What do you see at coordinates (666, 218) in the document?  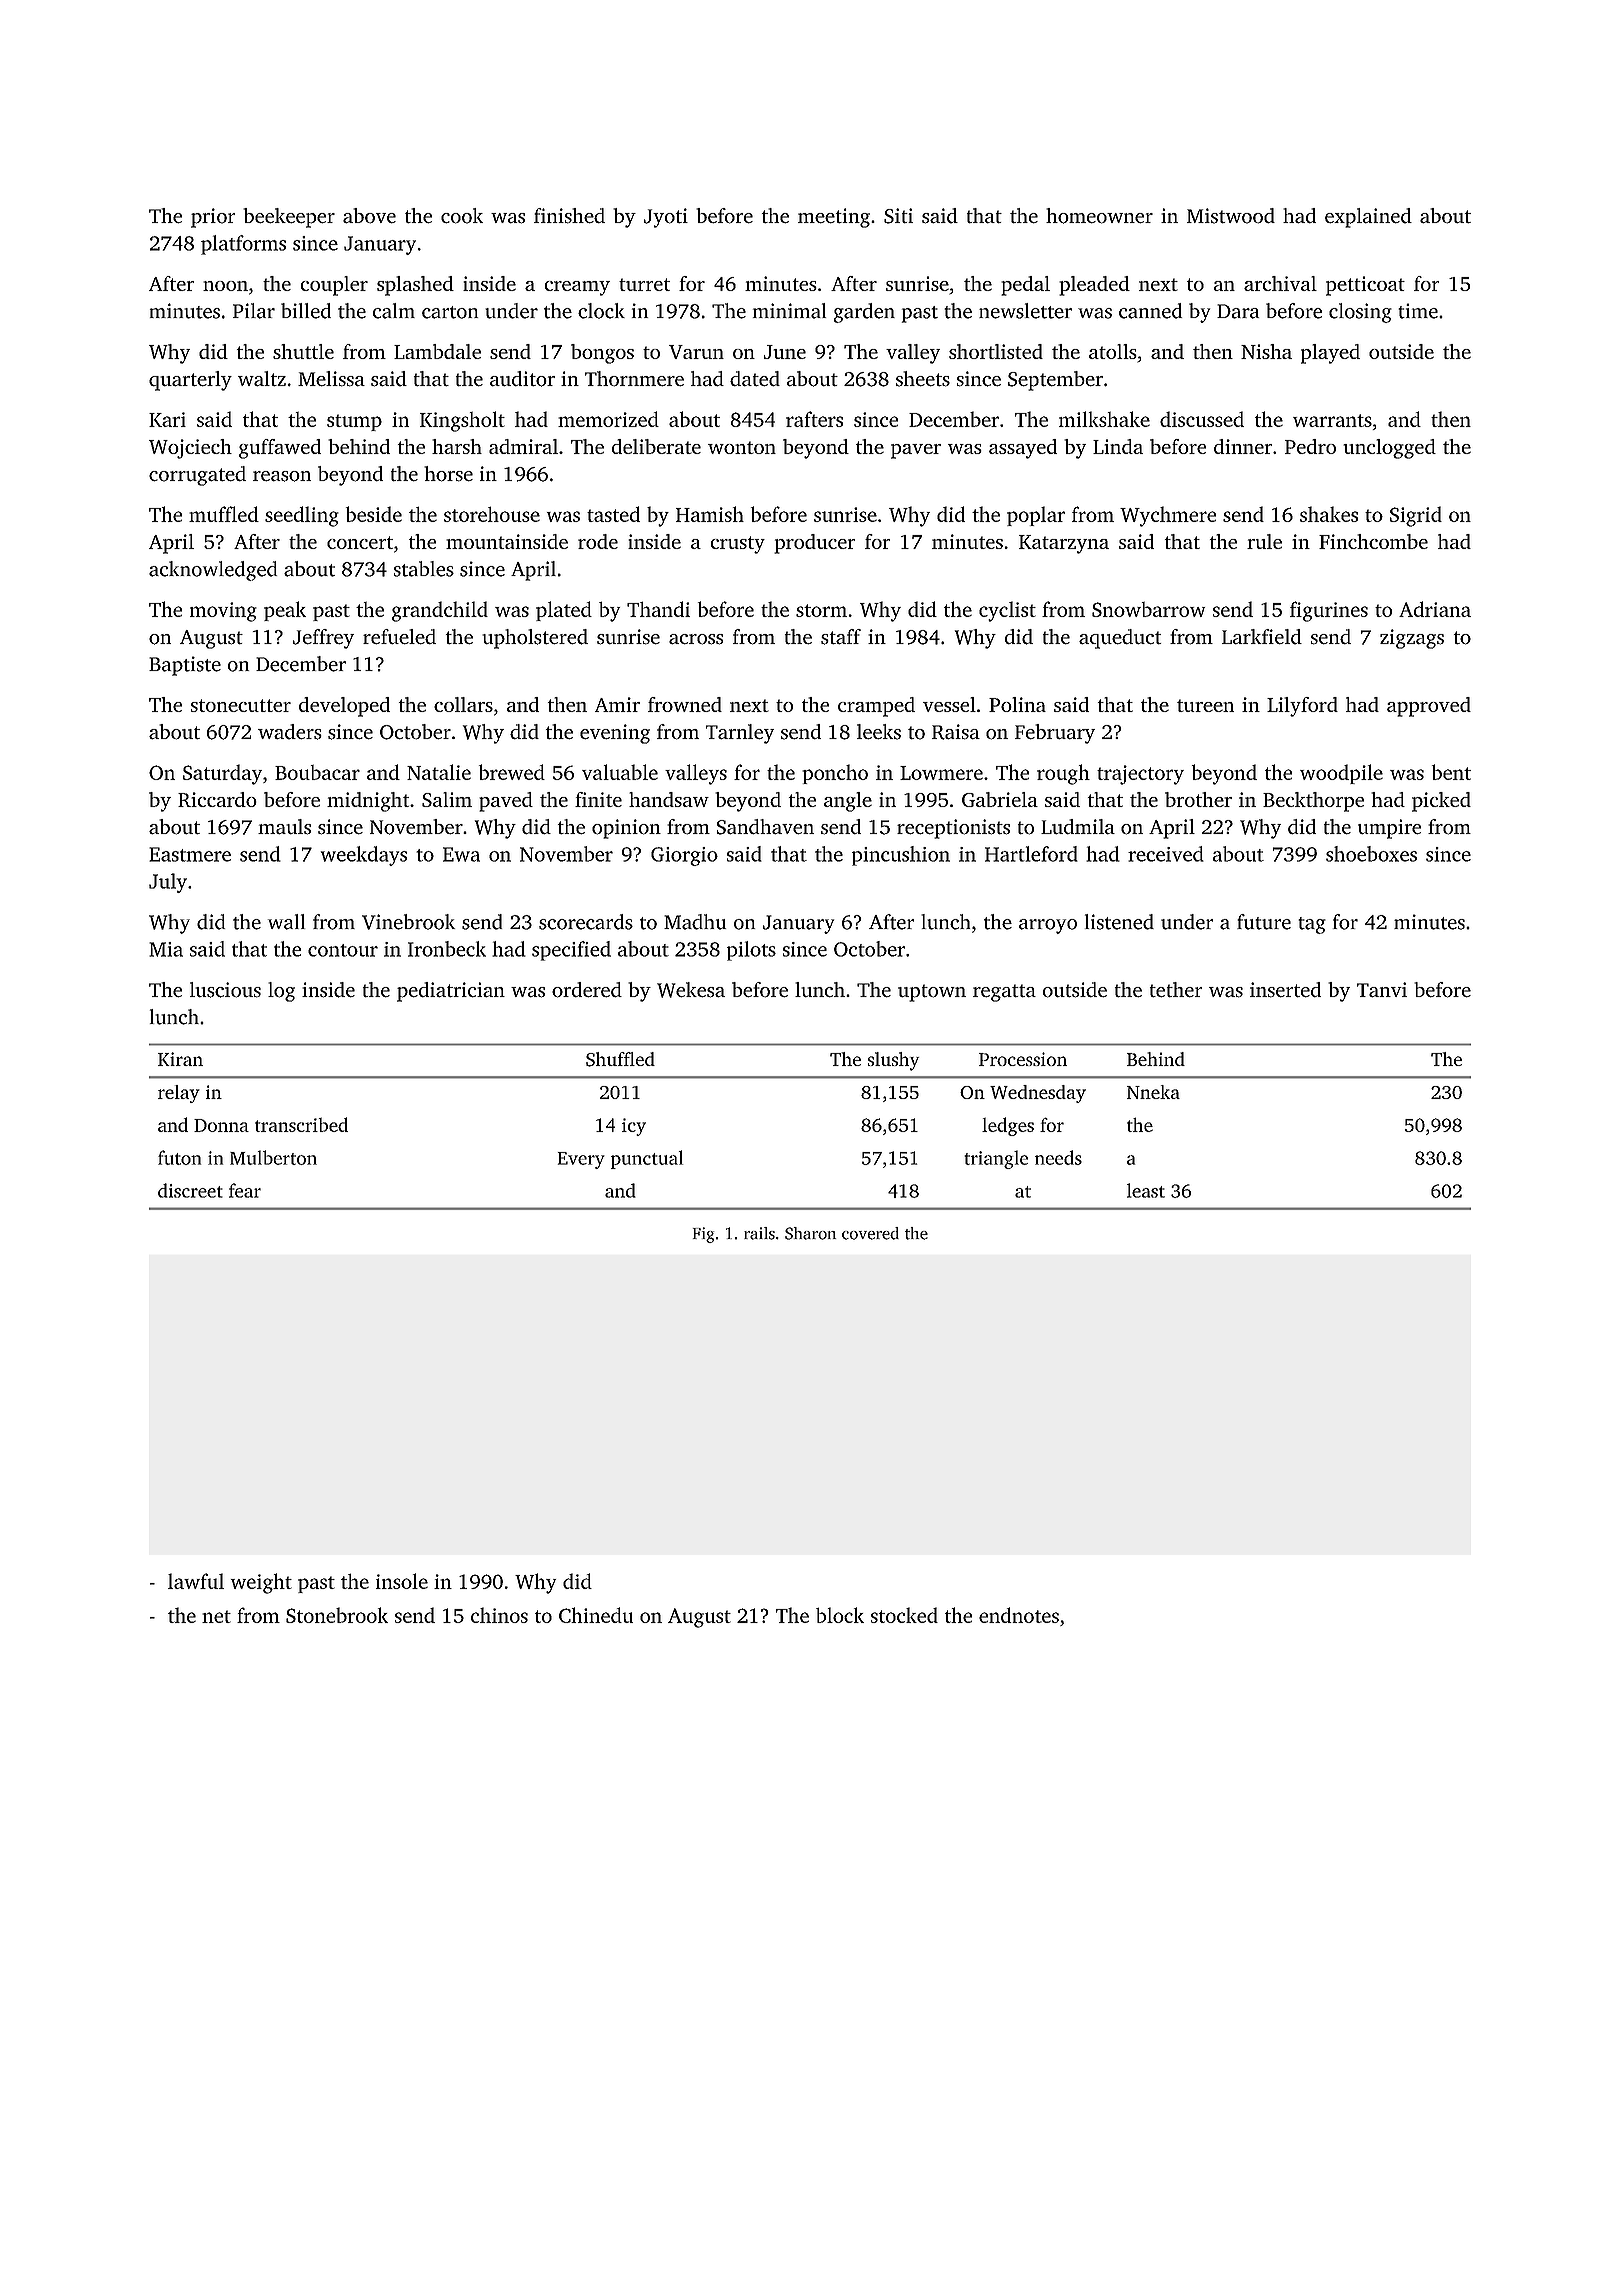 I see `Jyoti` at bounding box center [666, 218].
